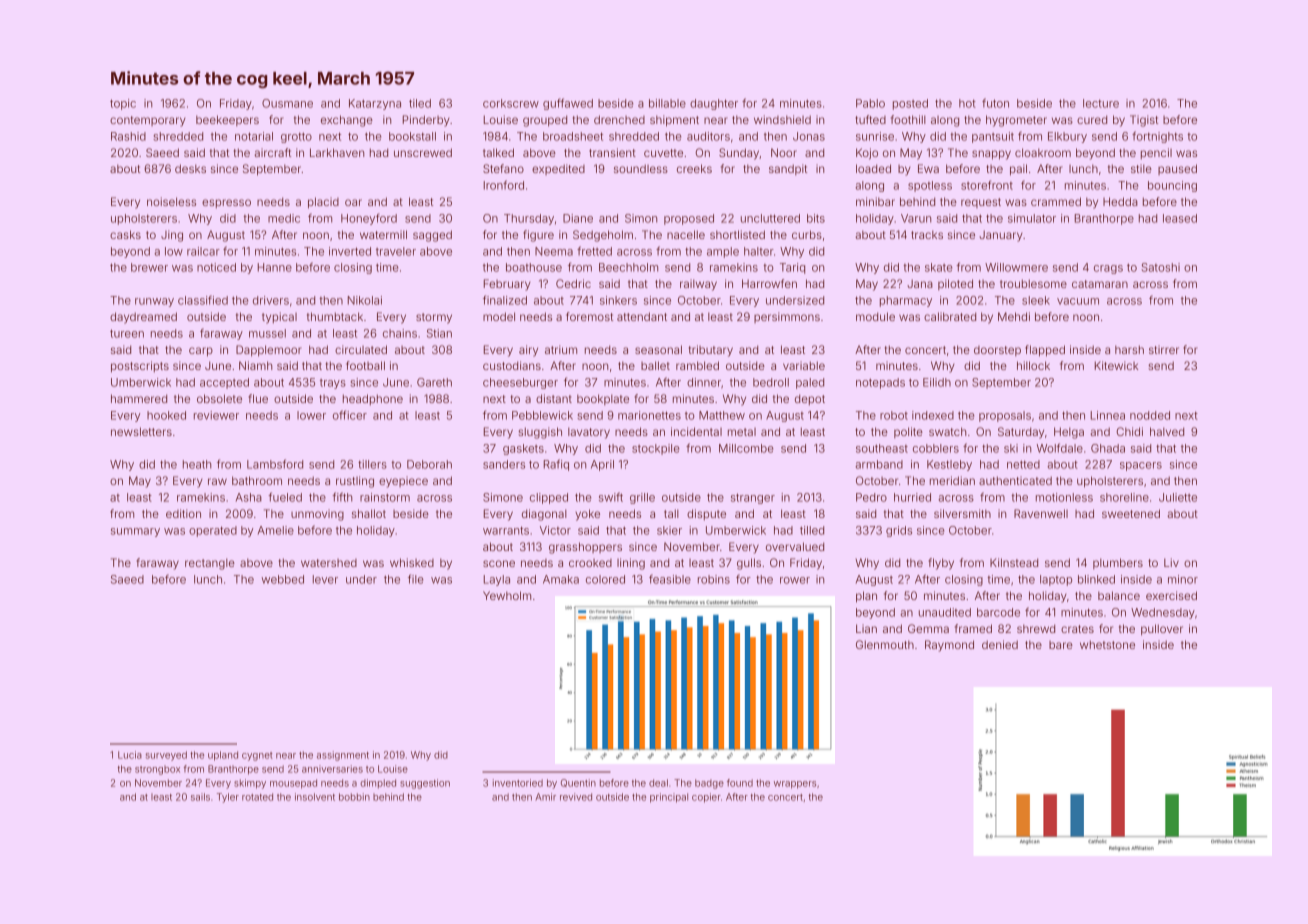 This screenshot has width=1308, height=924. I want to click on vacuum, so click(1078, 301).
